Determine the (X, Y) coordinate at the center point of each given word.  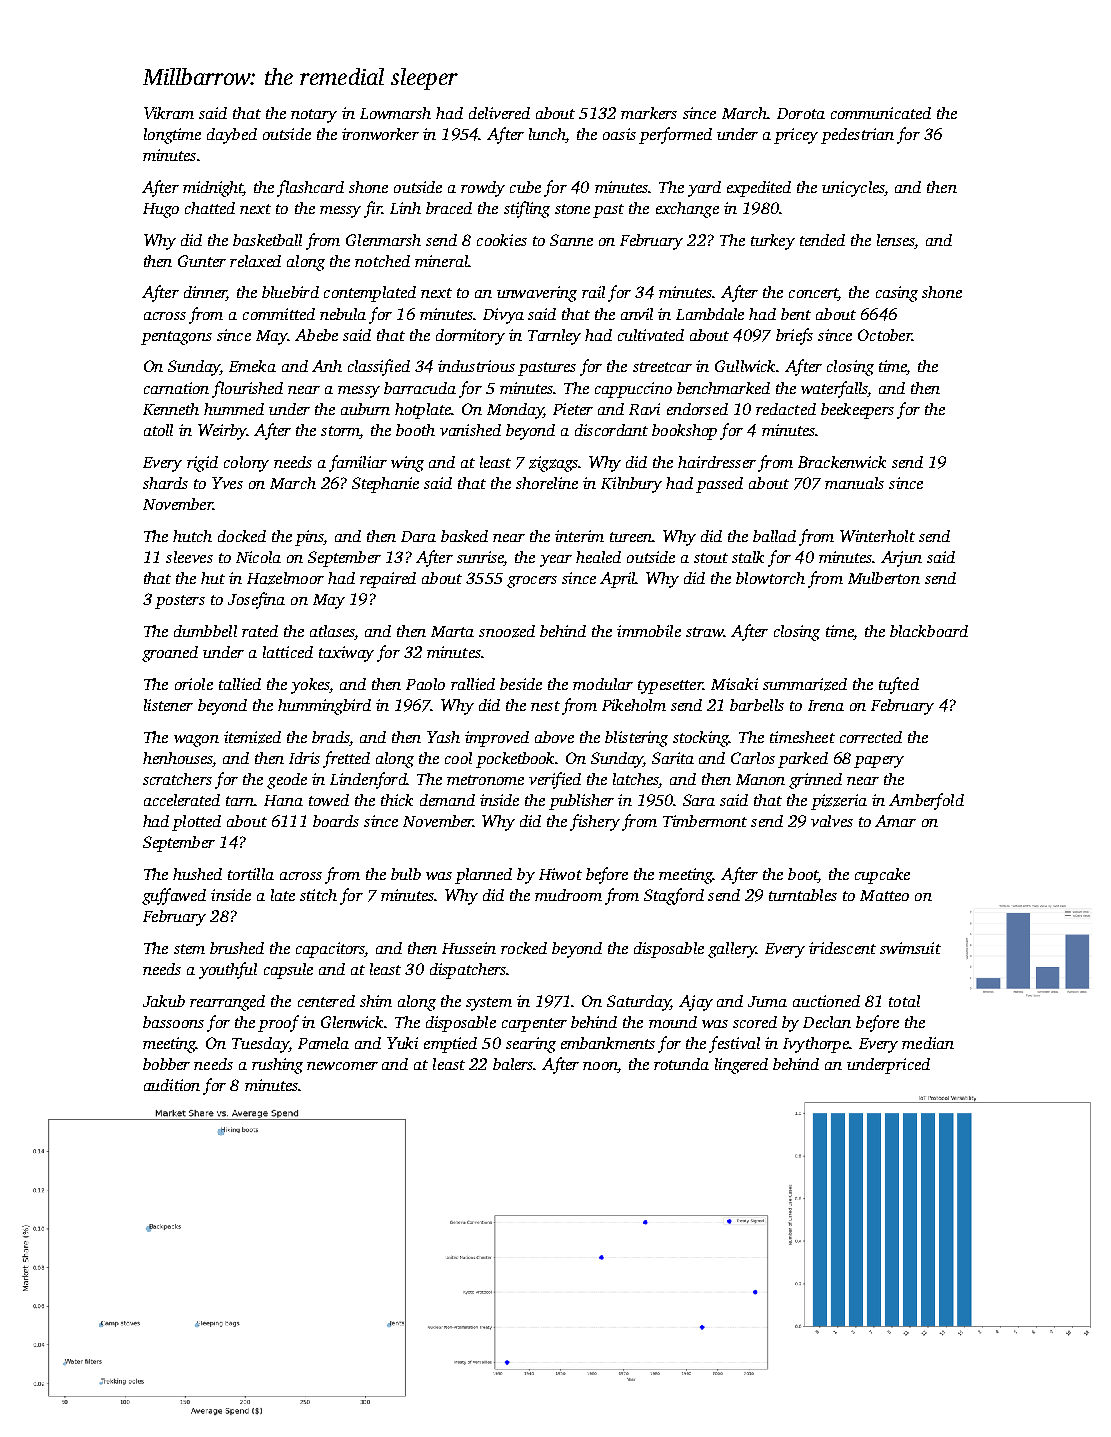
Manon (760, 779)
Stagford (674, 896)
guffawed (174, 896)
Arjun (901, 559)
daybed (232, 136)
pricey (796, 136)
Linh (405, 208)
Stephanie (385, 485)
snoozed (507, 631)
